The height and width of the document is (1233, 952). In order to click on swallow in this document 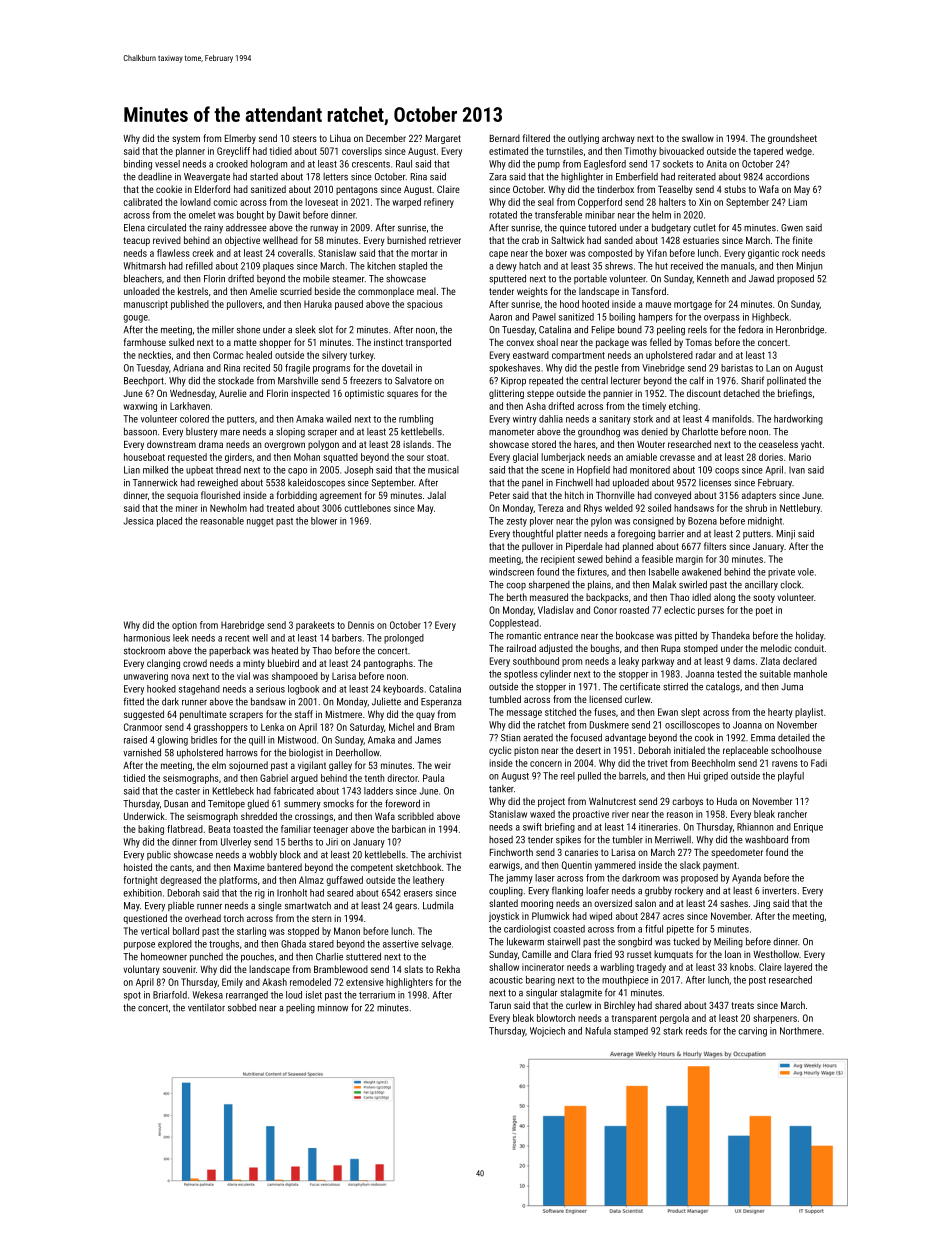, I will do `click(698, 138)`.
